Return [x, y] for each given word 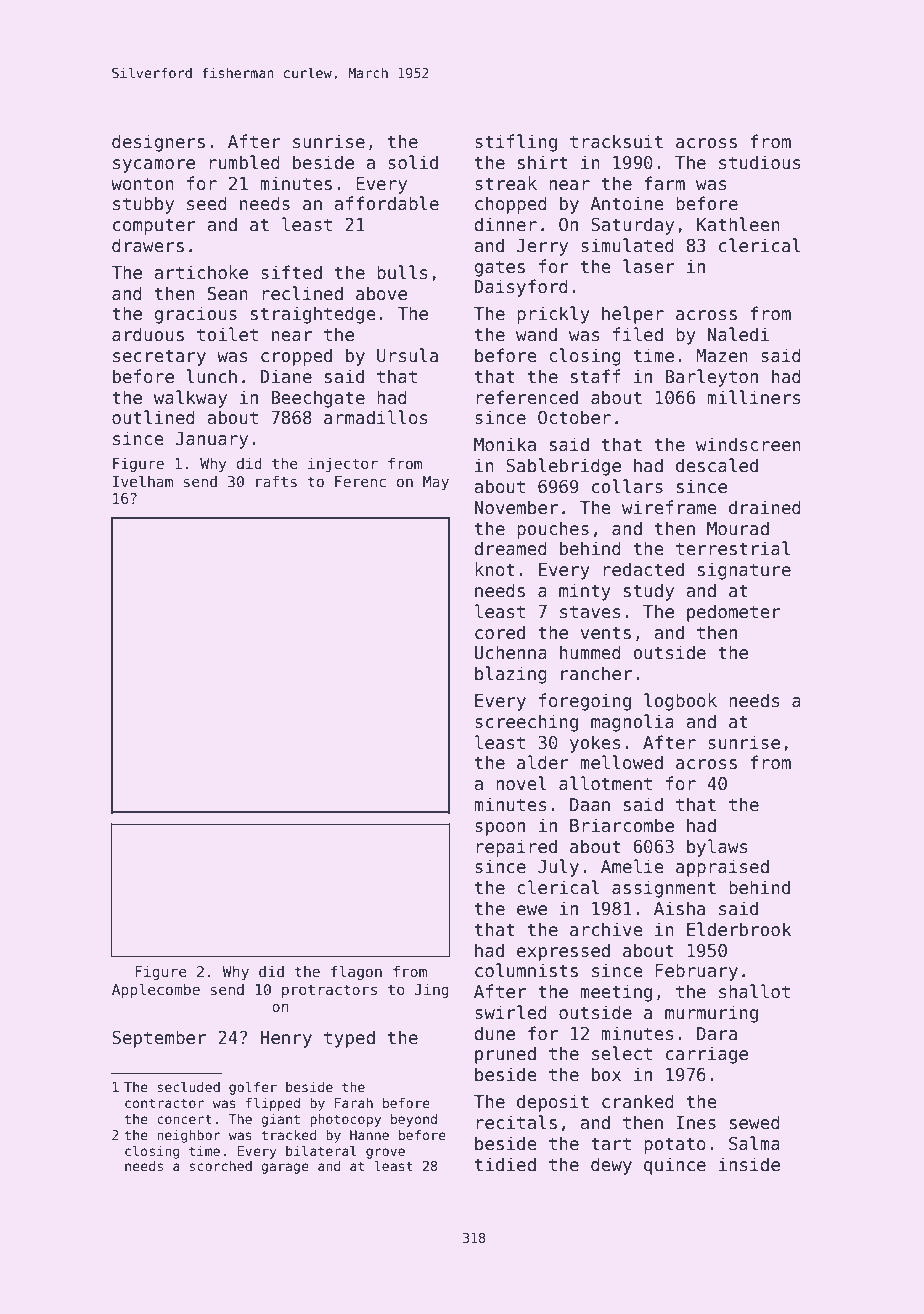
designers [158, 143]
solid [413, 162]
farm [664, 183]
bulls [402, 272]
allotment [605, 783]
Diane [286, 376]
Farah [353, 1103]
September [159, 1039]
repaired [516, 848]
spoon [500, 829]
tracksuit [616, 141]
